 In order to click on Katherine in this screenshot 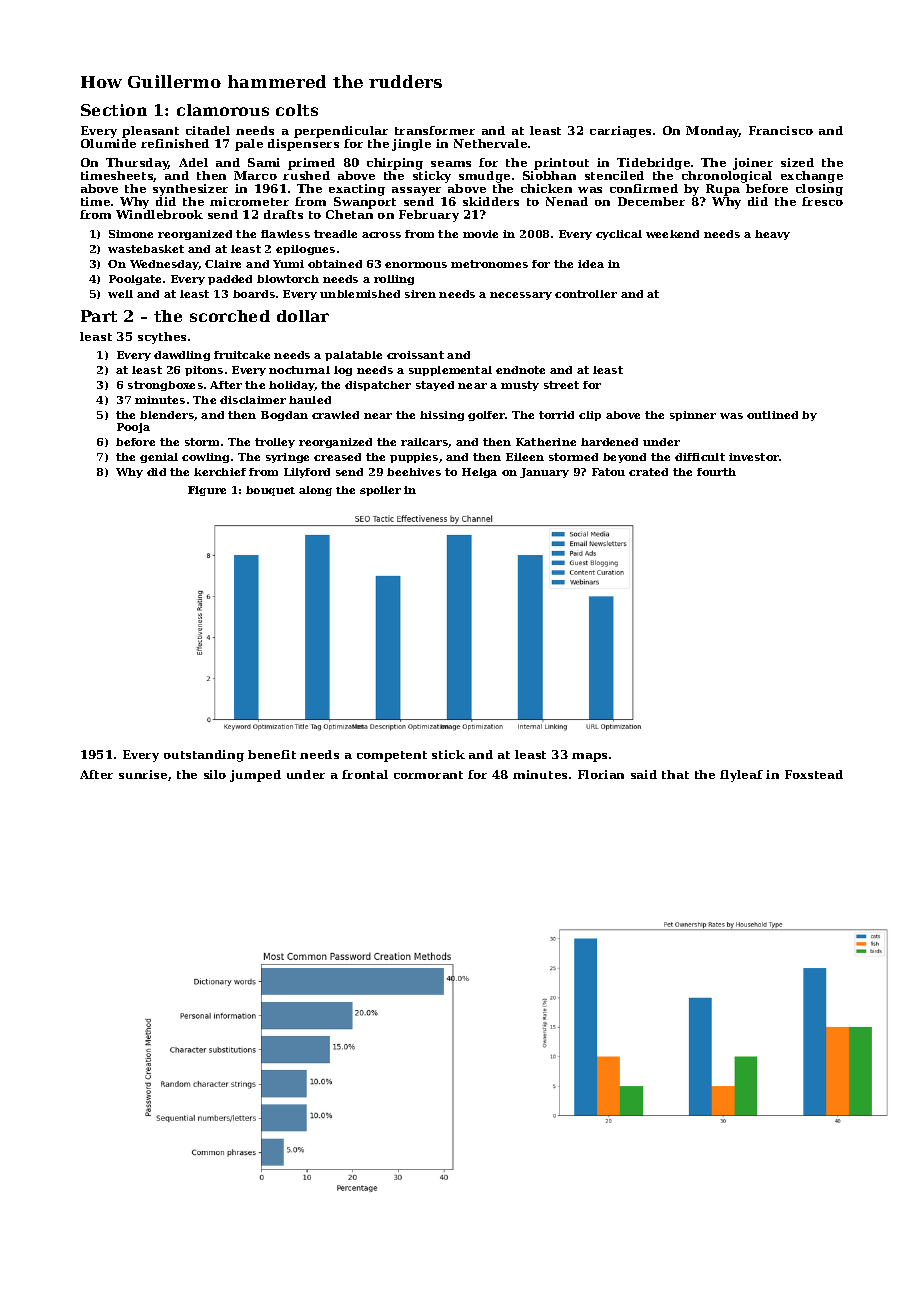, I will do `click(546, 442)`.
